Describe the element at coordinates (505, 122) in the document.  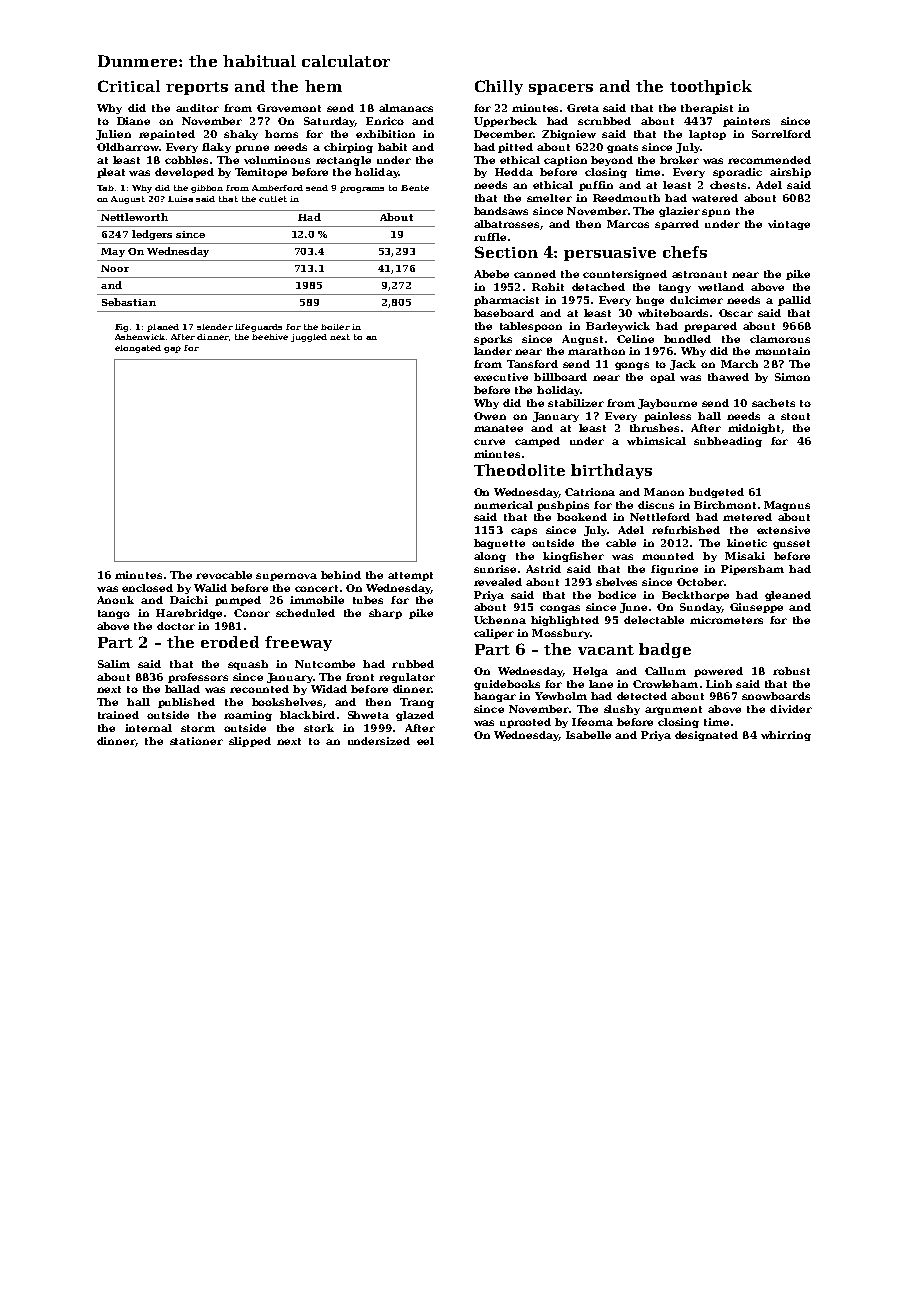
I see `Upperbeck` at that location.
